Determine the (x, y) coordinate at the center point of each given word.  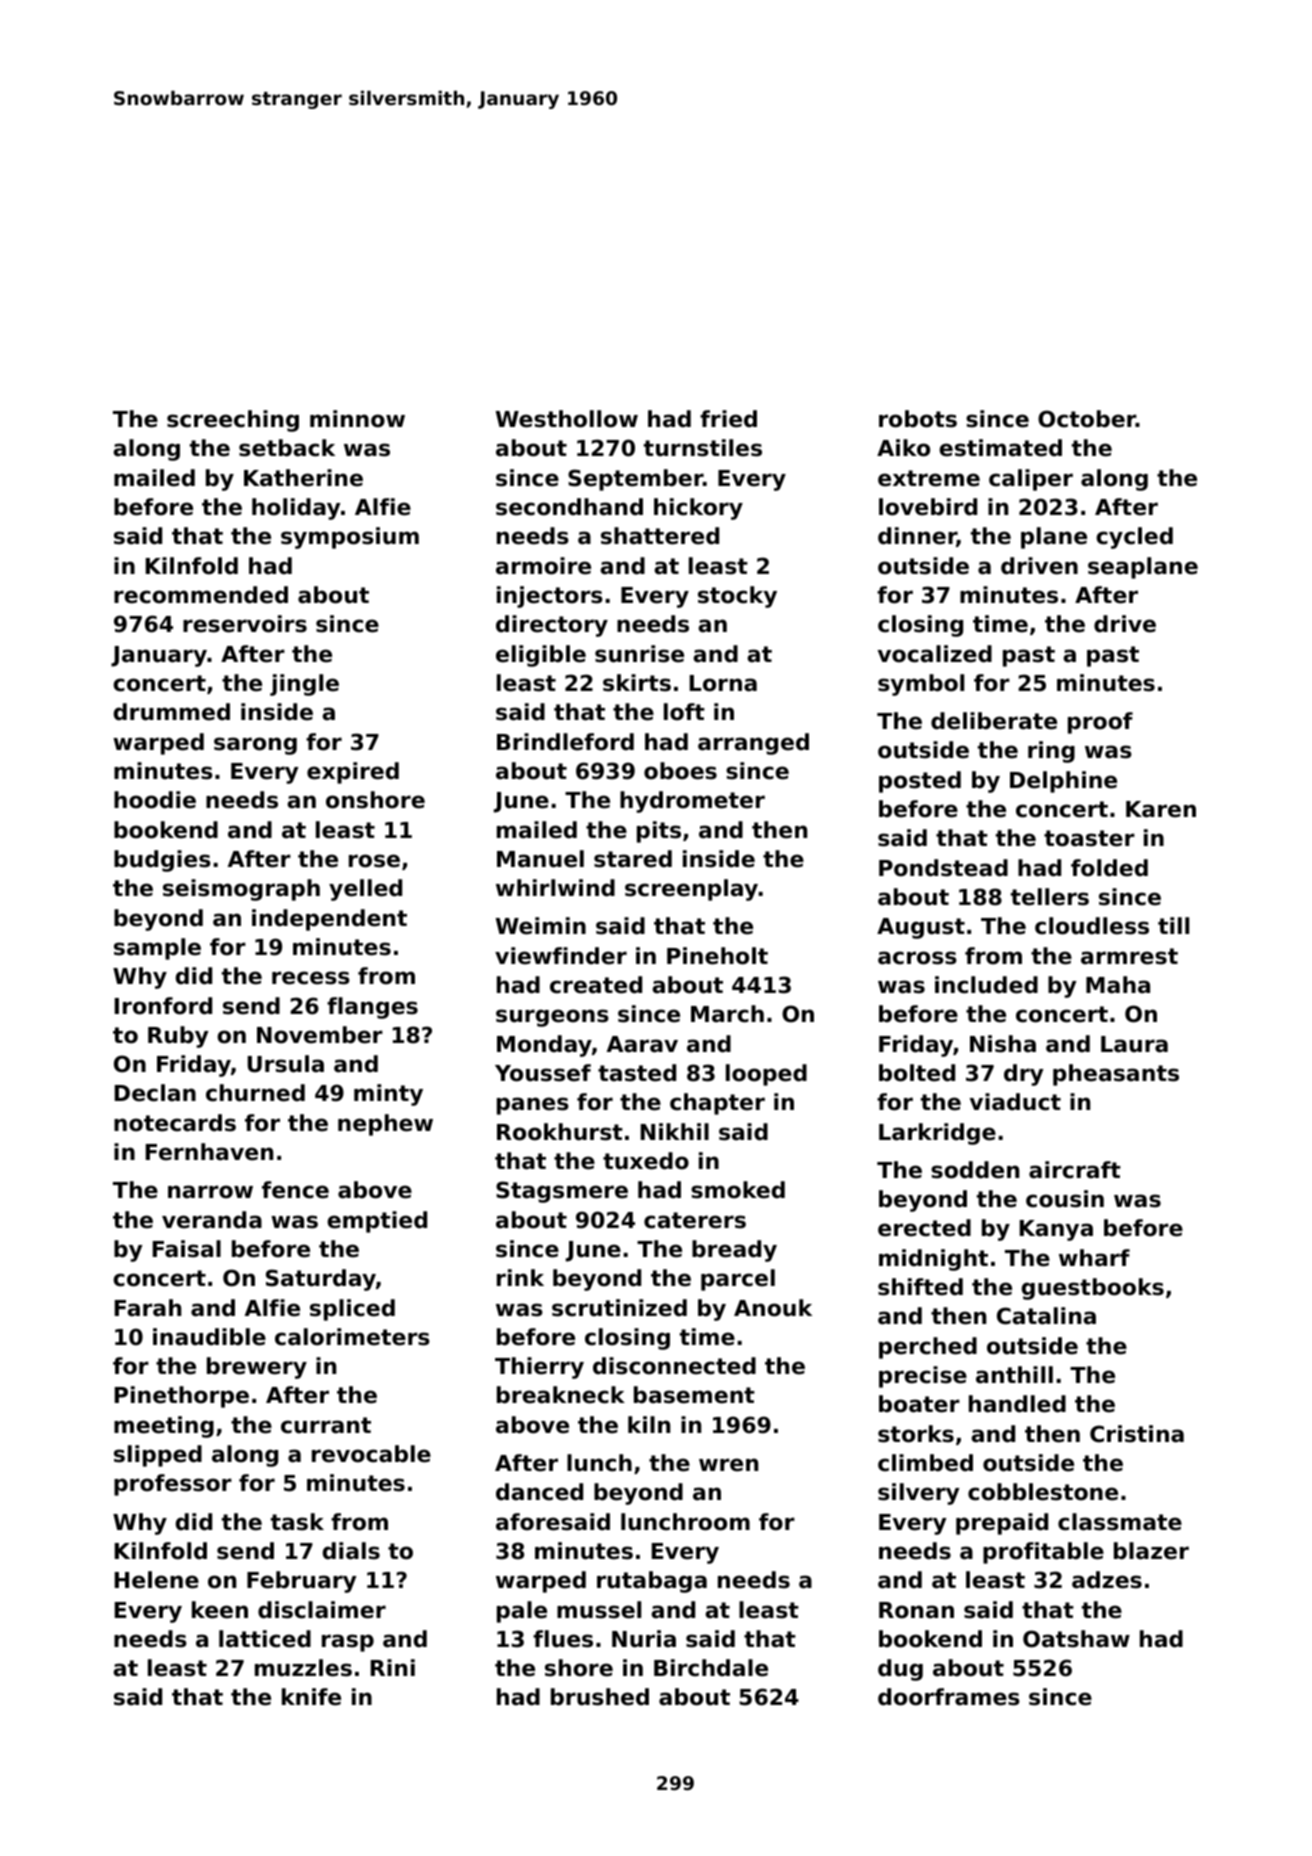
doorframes (949, 1697)
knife (311, 1697)
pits (659, 832)
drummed (172, 712)
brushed (600, 1697)
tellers (1050, 897)
